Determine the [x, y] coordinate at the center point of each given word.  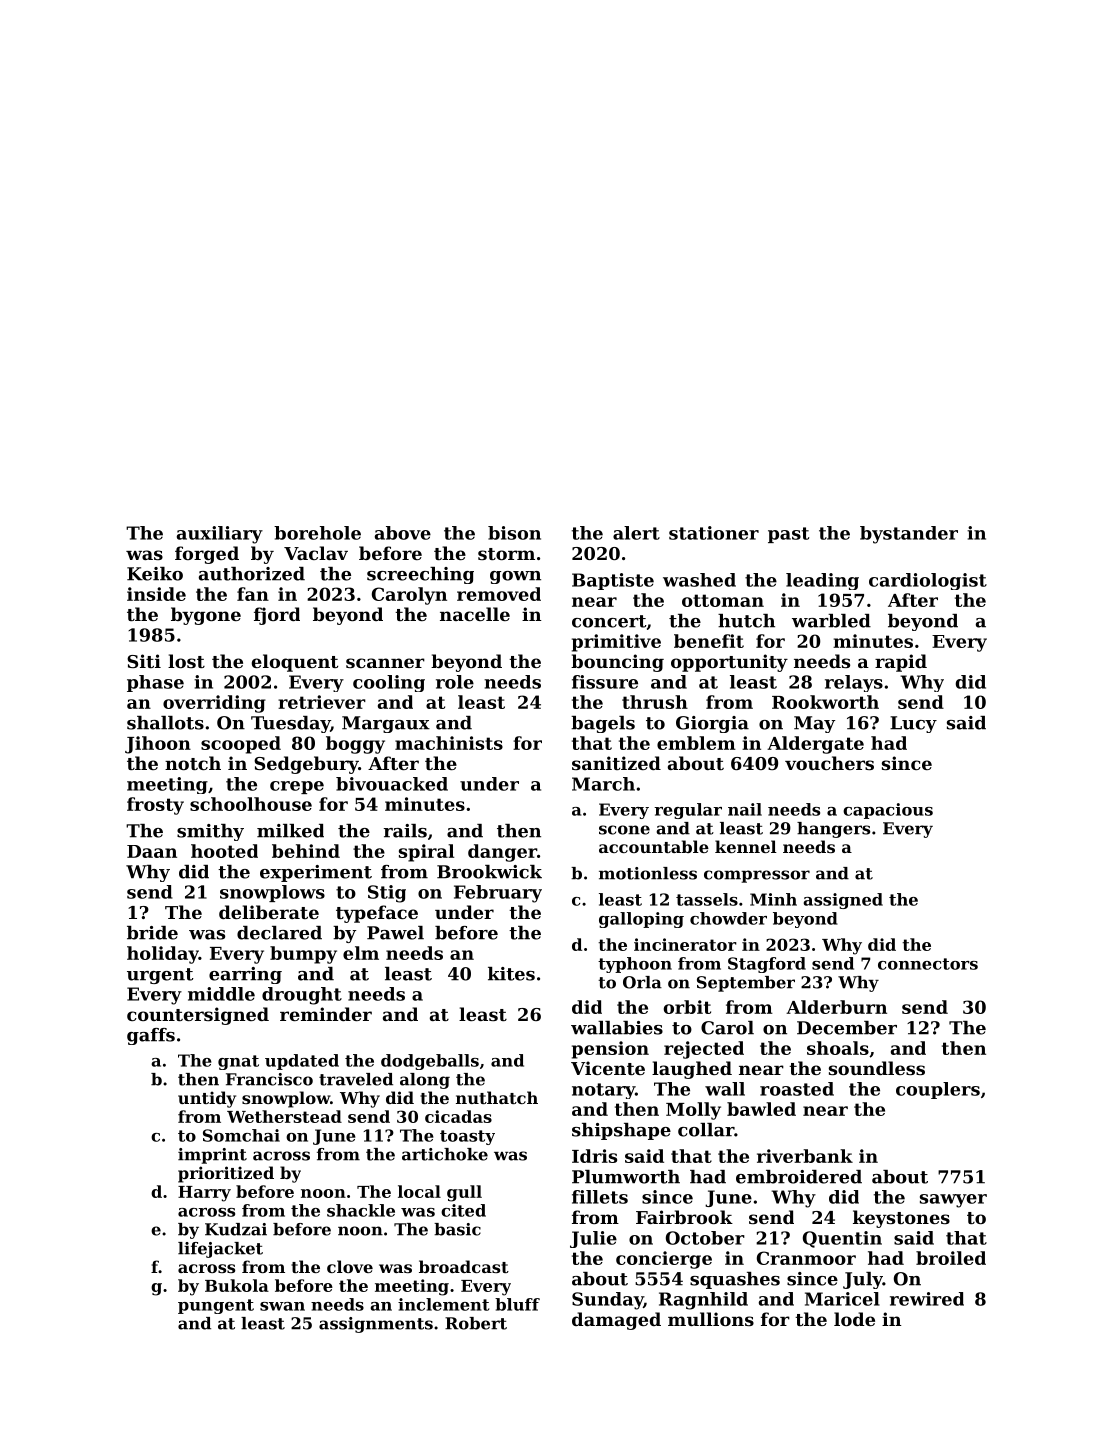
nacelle [475, 614]
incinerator [685, 944]
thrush [655, 702]
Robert [476, 1323]
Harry [204, 1194]
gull [464, 1193]
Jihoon [158, 745]
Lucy [913, 724]
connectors [928, 964]
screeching [420, 575]
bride [152, 933]
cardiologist [928, 581]
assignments [376, 1325]
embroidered [799, 1177]
